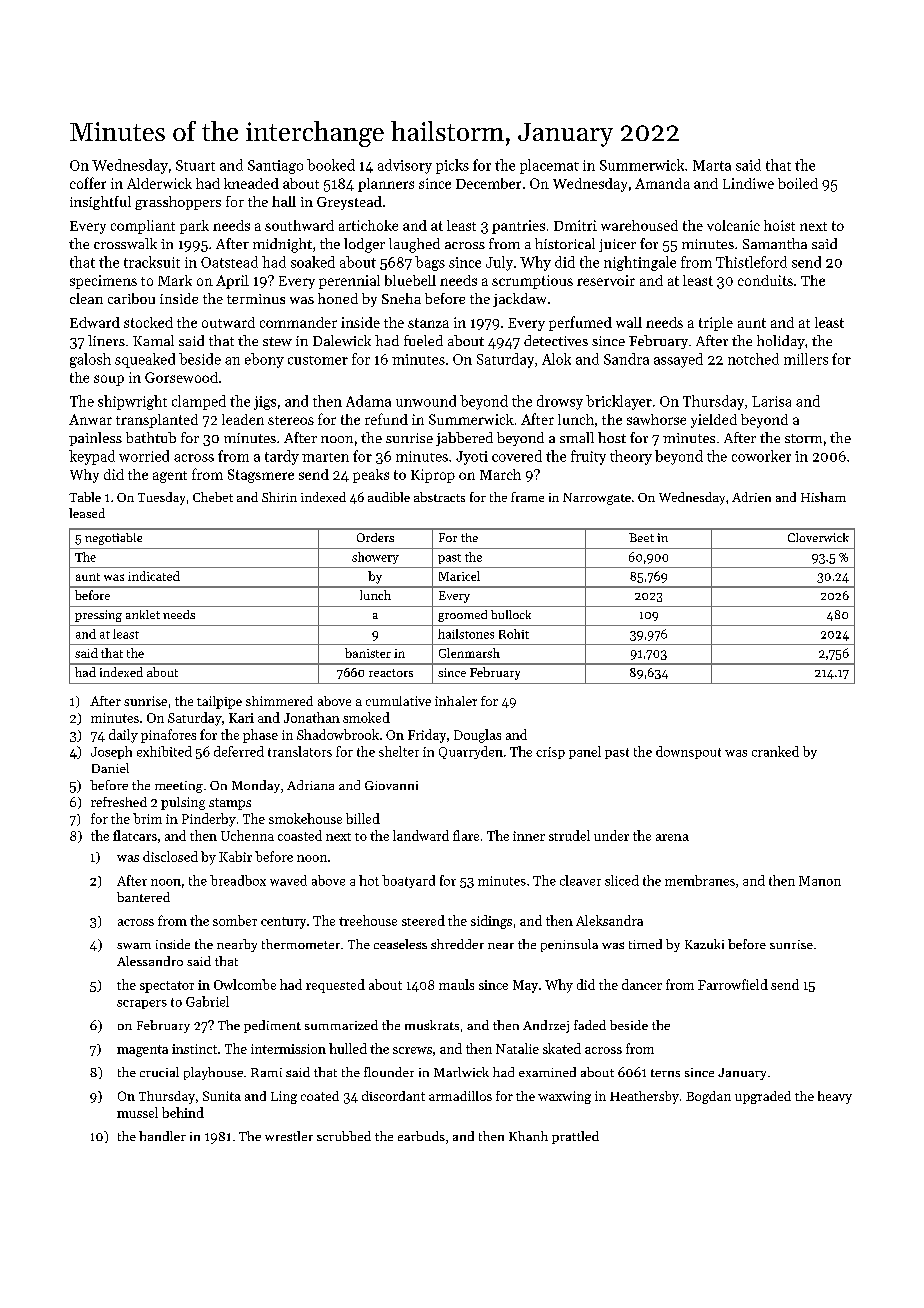 Image resolution: width=924 pixels, height=1308 pixels. Describe the element at coordinates (712, 165) in the screenshot. I see `Marta` at that location.
